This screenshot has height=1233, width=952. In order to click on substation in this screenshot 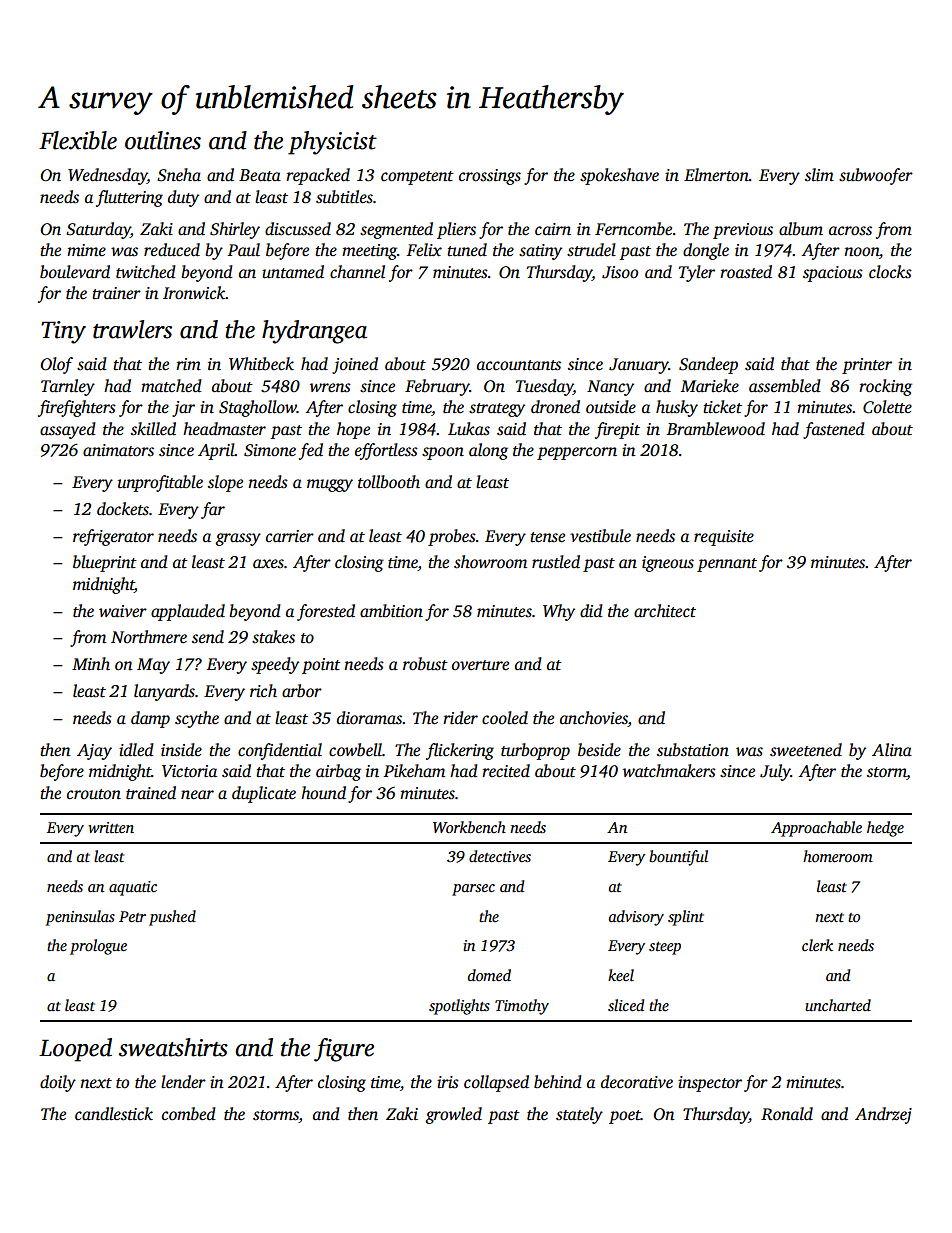, I will do `click(693, 750)`.
